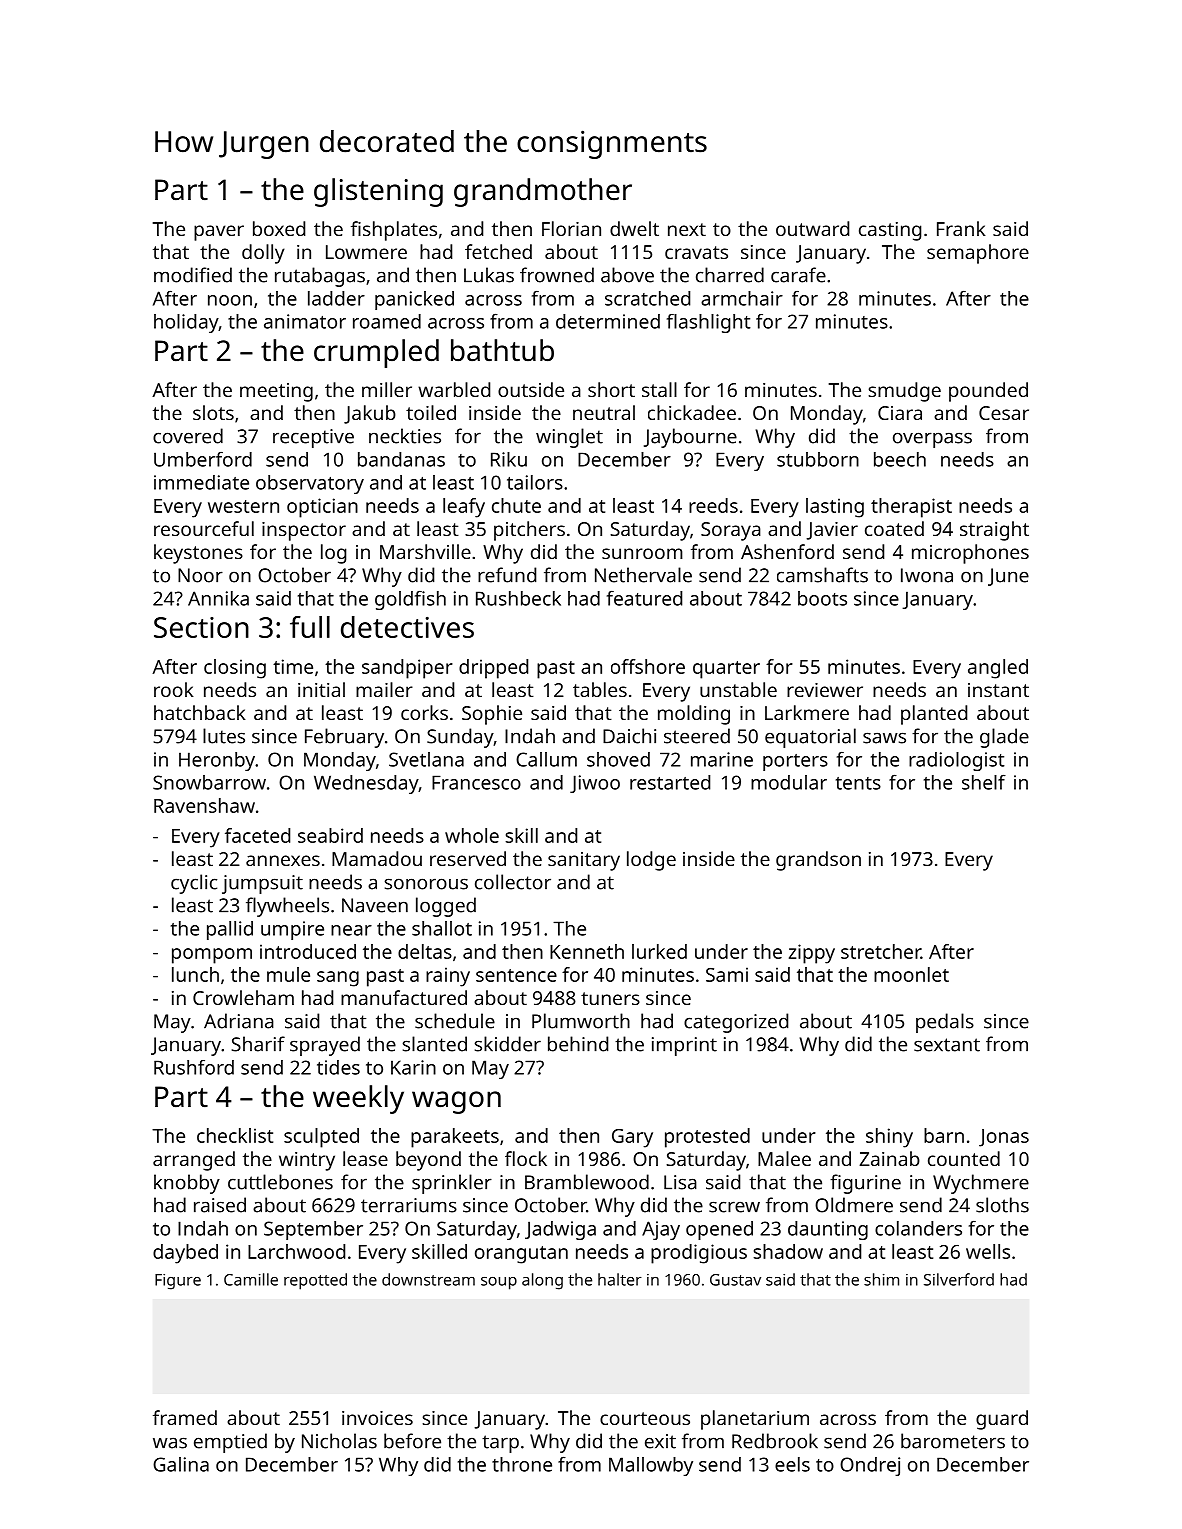 This screenshot has height=1529, width=1182. What do you see at coordinates (584, 861) in the screenshot?
I see `sanitary` at bounding box center [584, 861].
